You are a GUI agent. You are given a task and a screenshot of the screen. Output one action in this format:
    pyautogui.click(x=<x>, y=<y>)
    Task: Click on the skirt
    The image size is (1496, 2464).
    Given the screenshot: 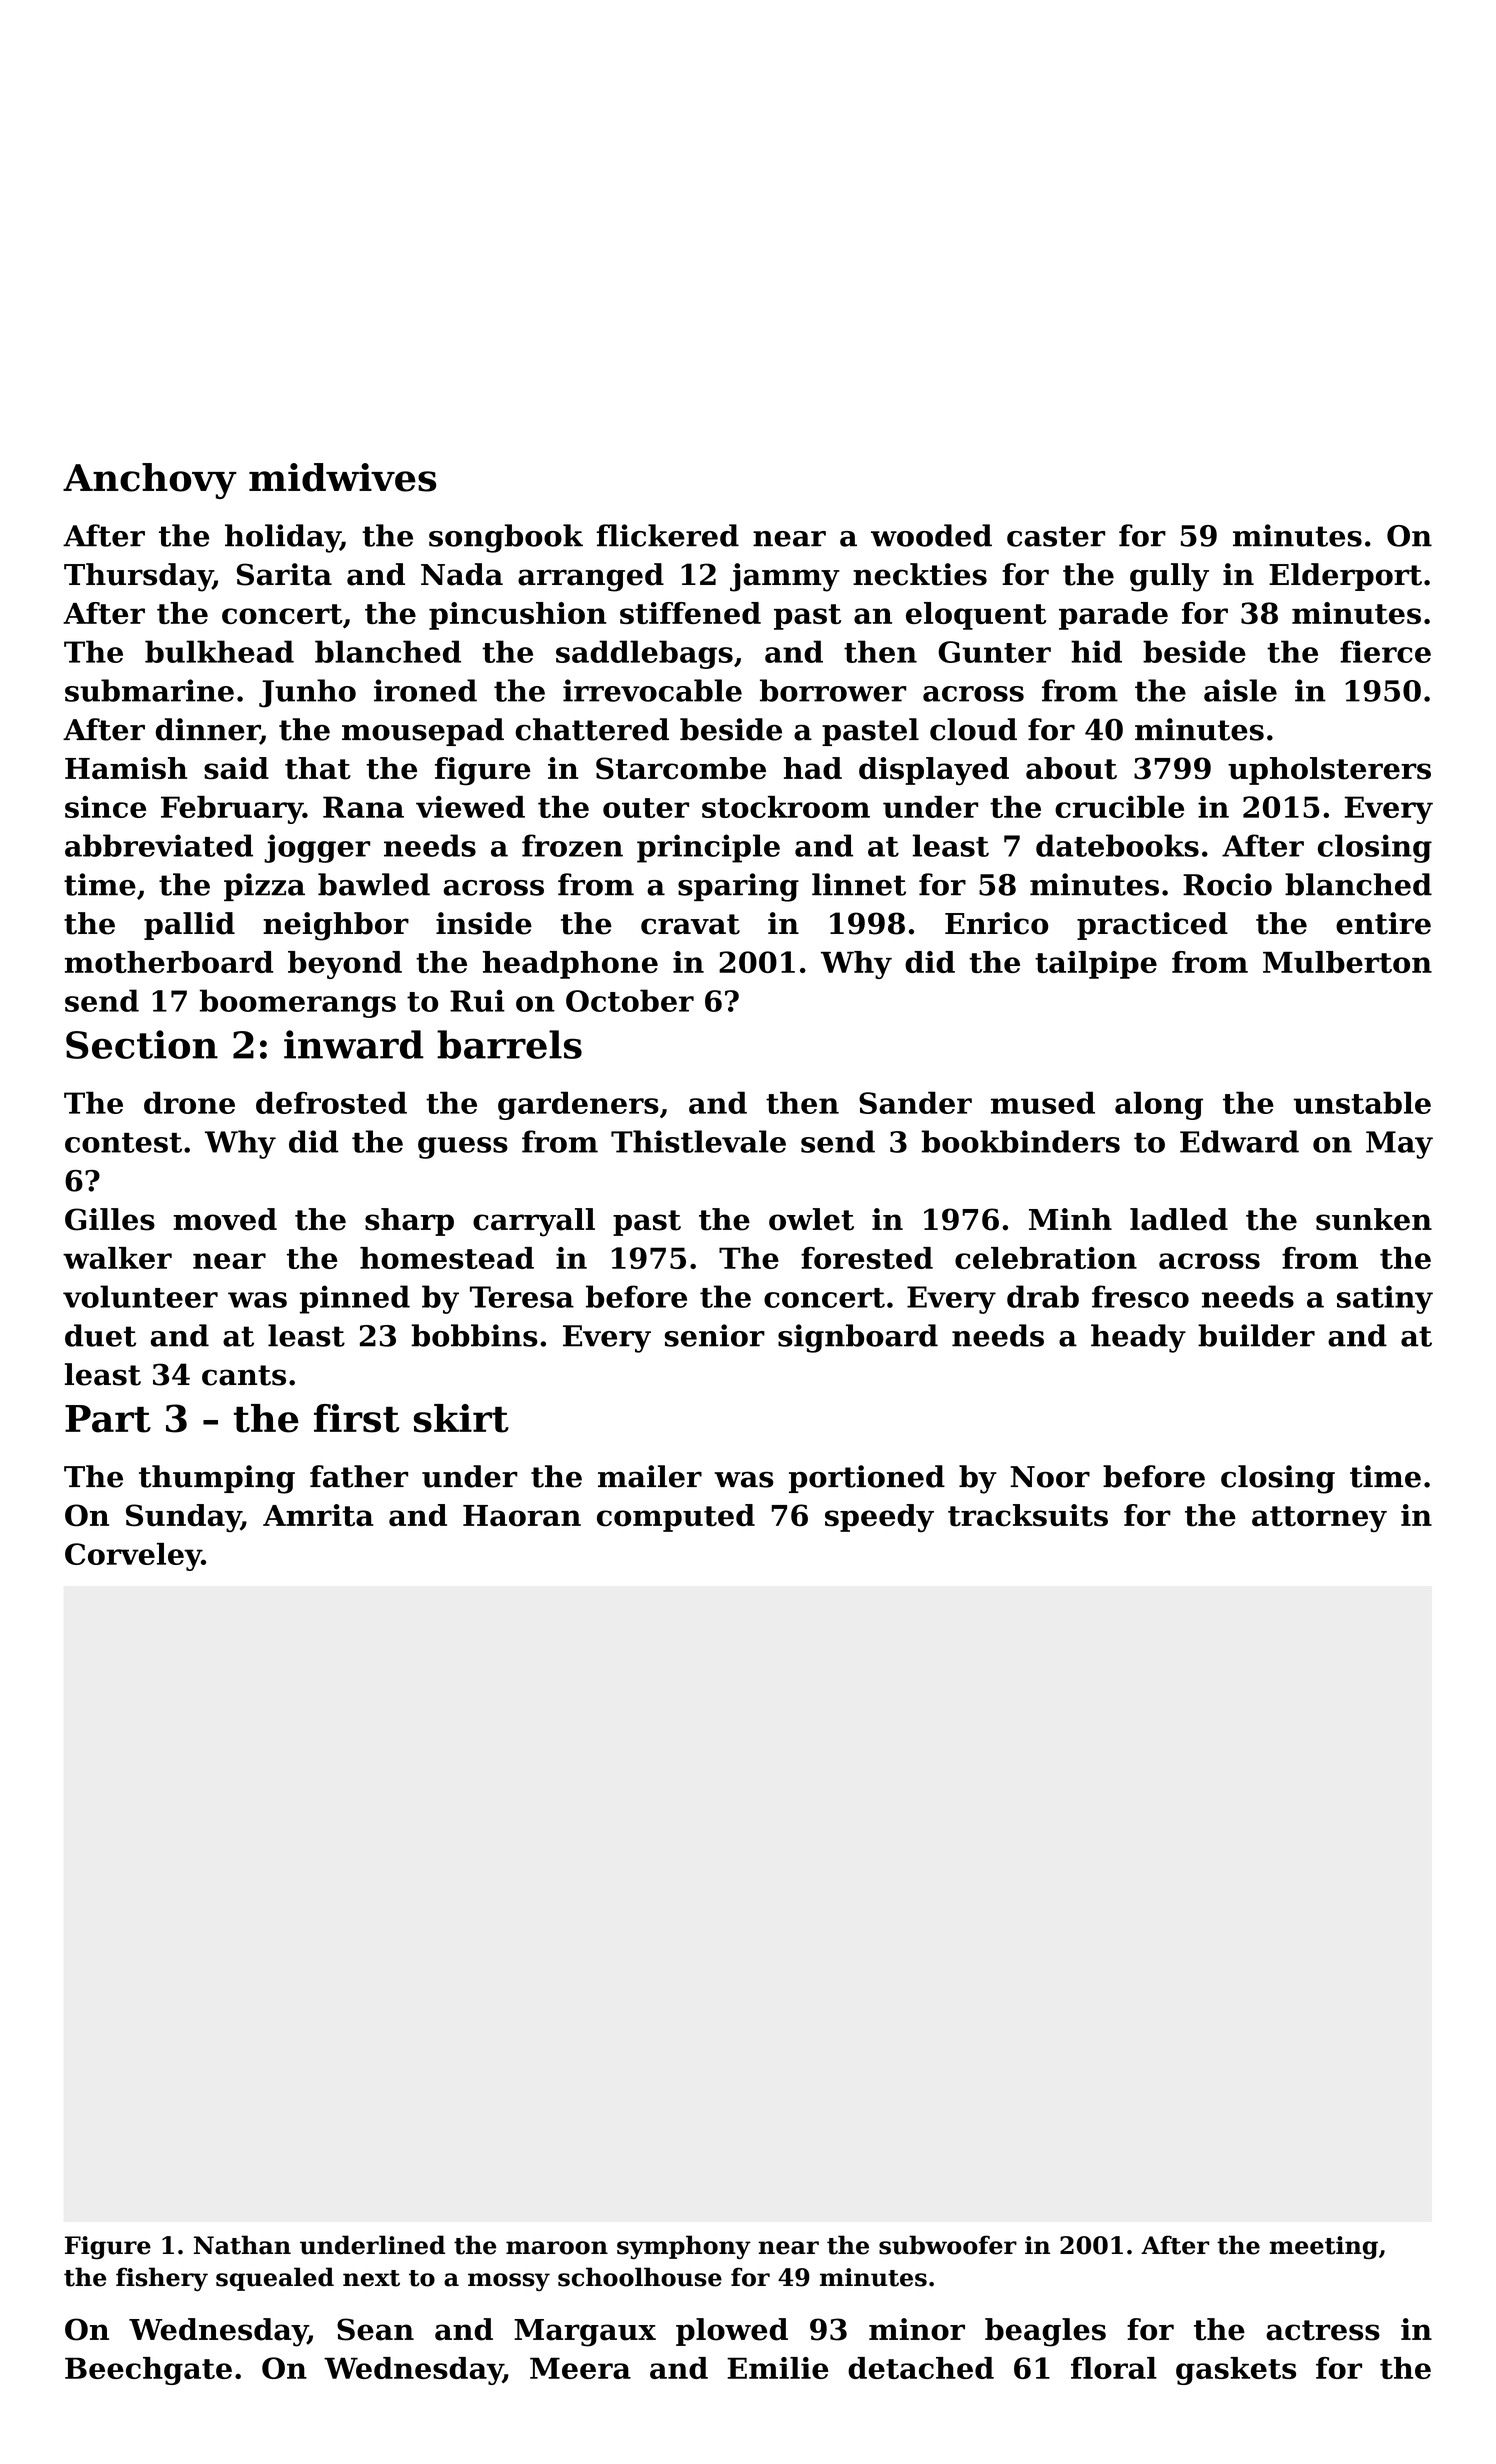 What is the action you would take?
    pyautogui.click(x=461, y=1418)
